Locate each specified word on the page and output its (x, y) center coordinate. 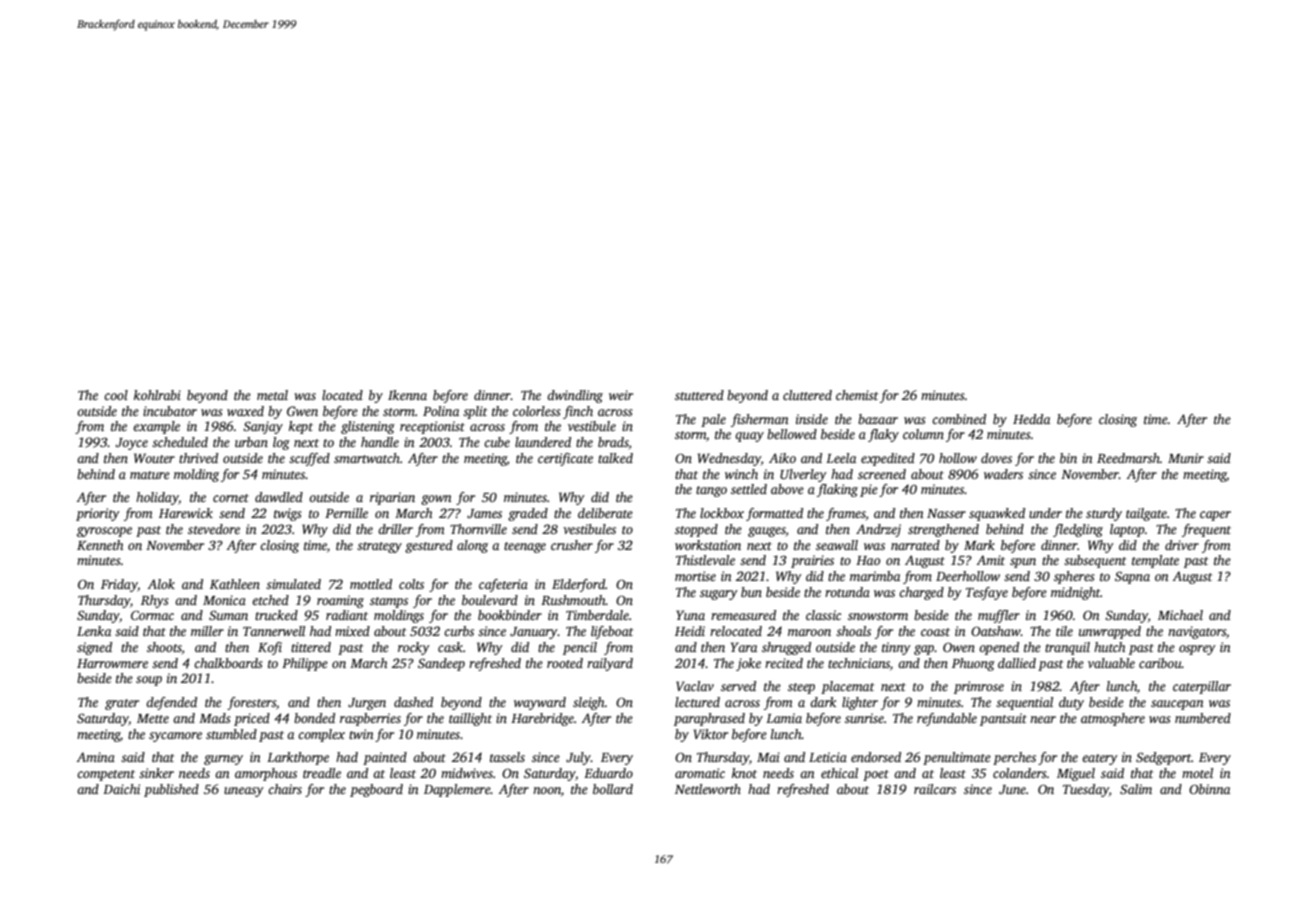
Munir (1186, 458)
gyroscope (104, 532)
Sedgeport (1164, 758)
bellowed (792, 434)
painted (385, 758)
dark (823, 702)
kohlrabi (157, 395)
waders (1003, 474)
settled (749, 489)
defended (171, 703)
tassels (507, 757)
